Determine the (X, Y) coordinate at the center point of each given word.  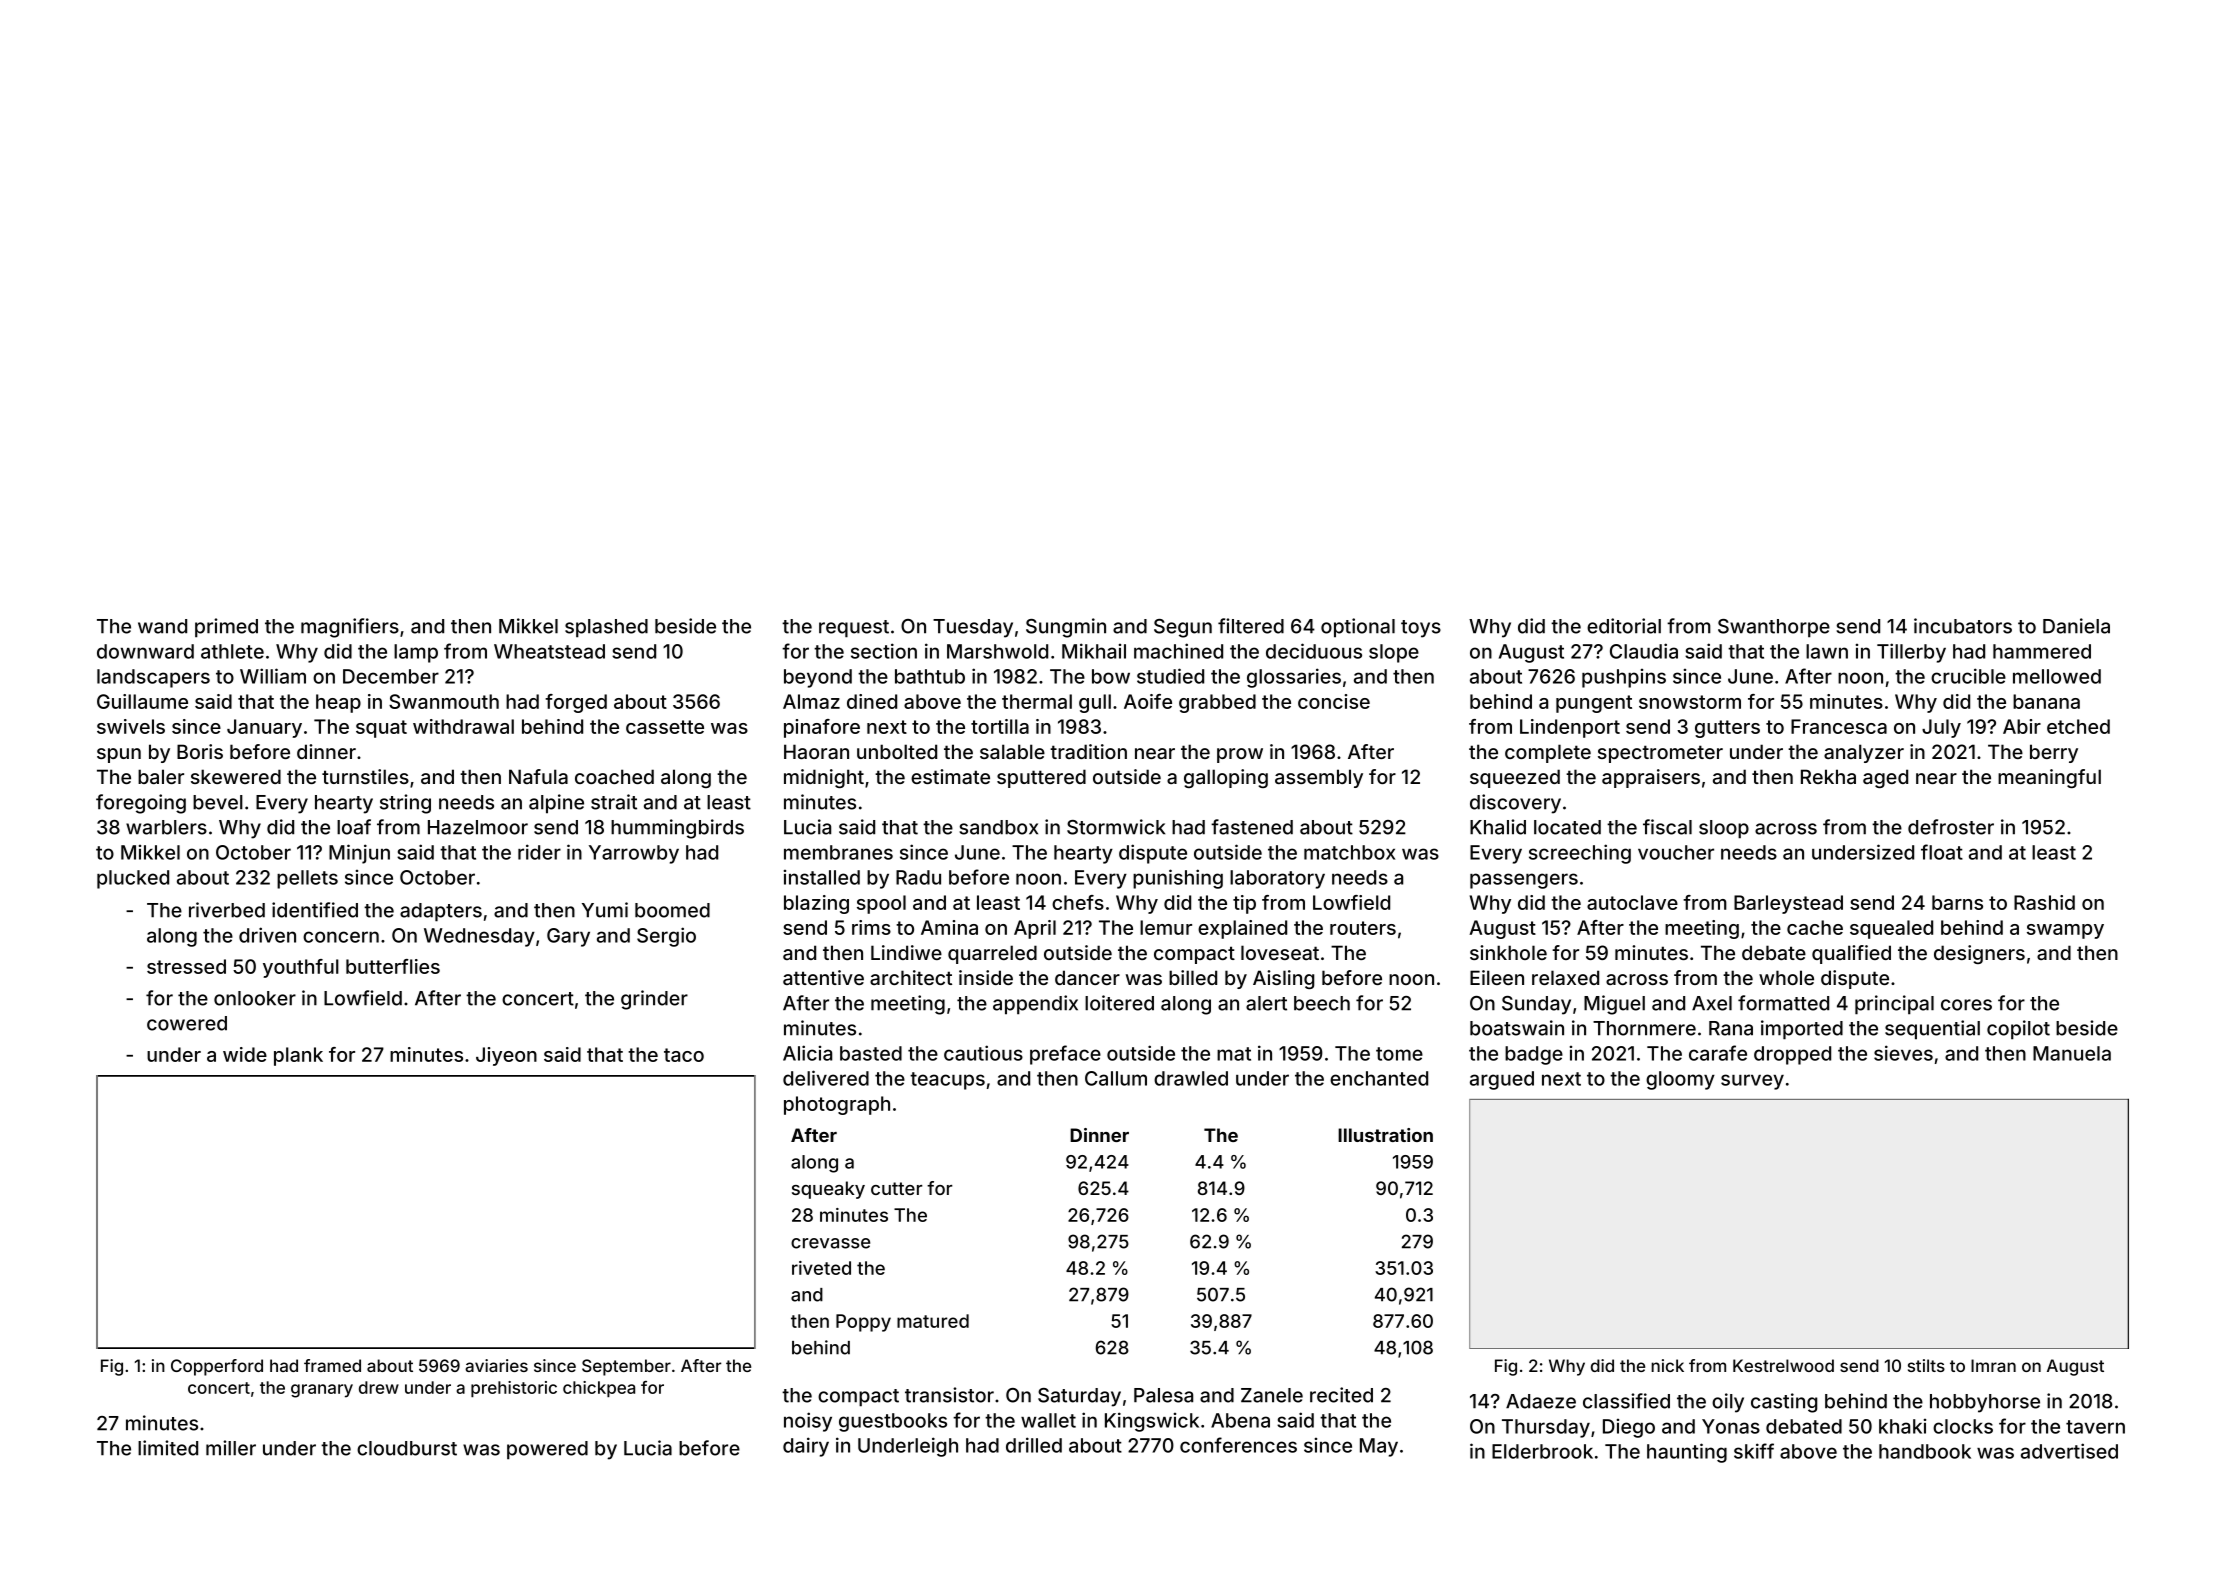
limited (168, 1448)
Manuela (2072, 1053)
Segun (1183, 628)
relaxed (1565, 977)
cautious (983, 1053)
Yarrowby (634, 854)
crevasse (830, 1243)
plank (298, 1056)
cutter (896, 1188)
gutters (1727, 729)
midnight (824, 778)
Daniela (2076, 626)
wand (162, 626)
